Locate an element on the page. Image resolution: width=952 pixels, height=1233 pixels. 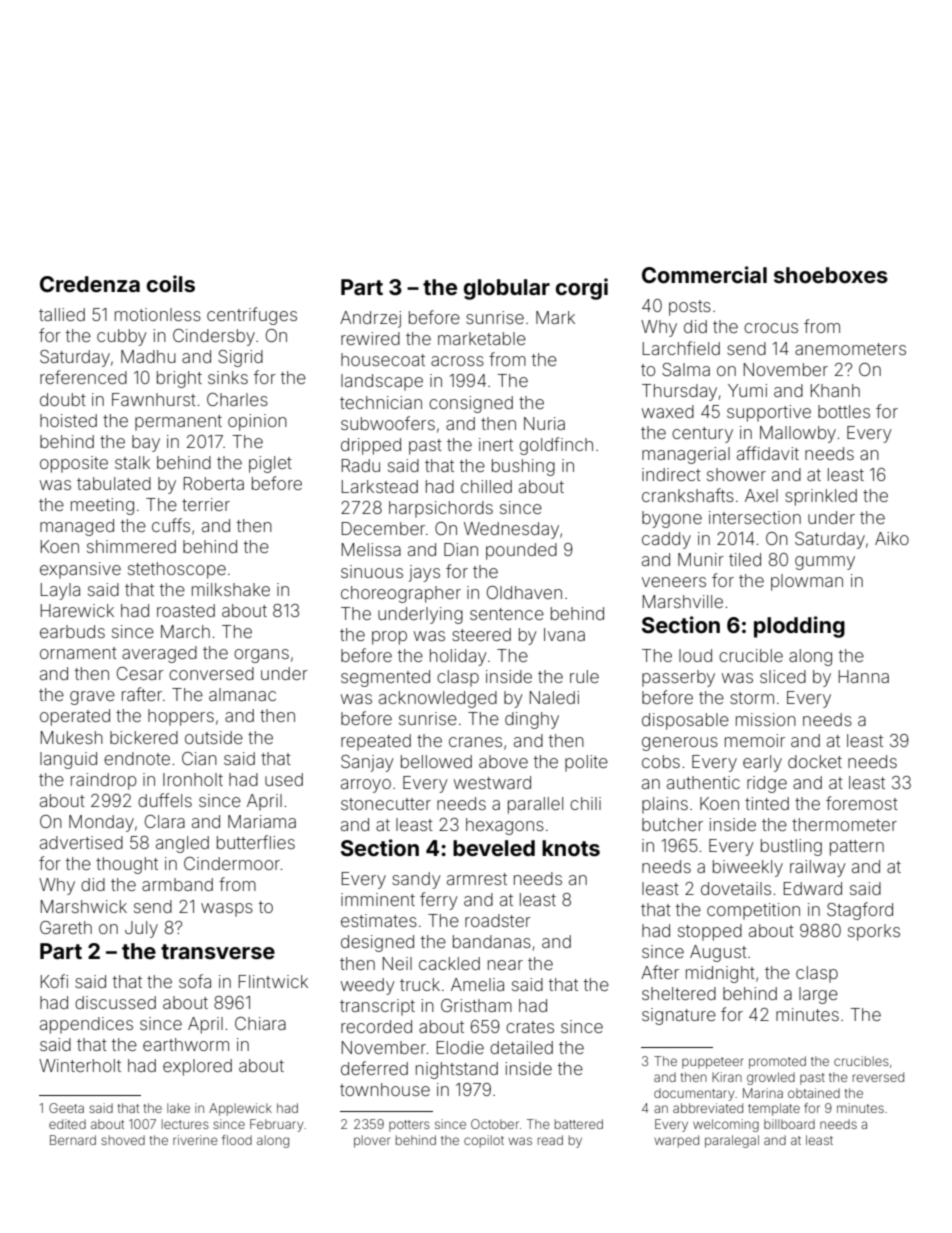
westward is located at coordinates (492, 782).
